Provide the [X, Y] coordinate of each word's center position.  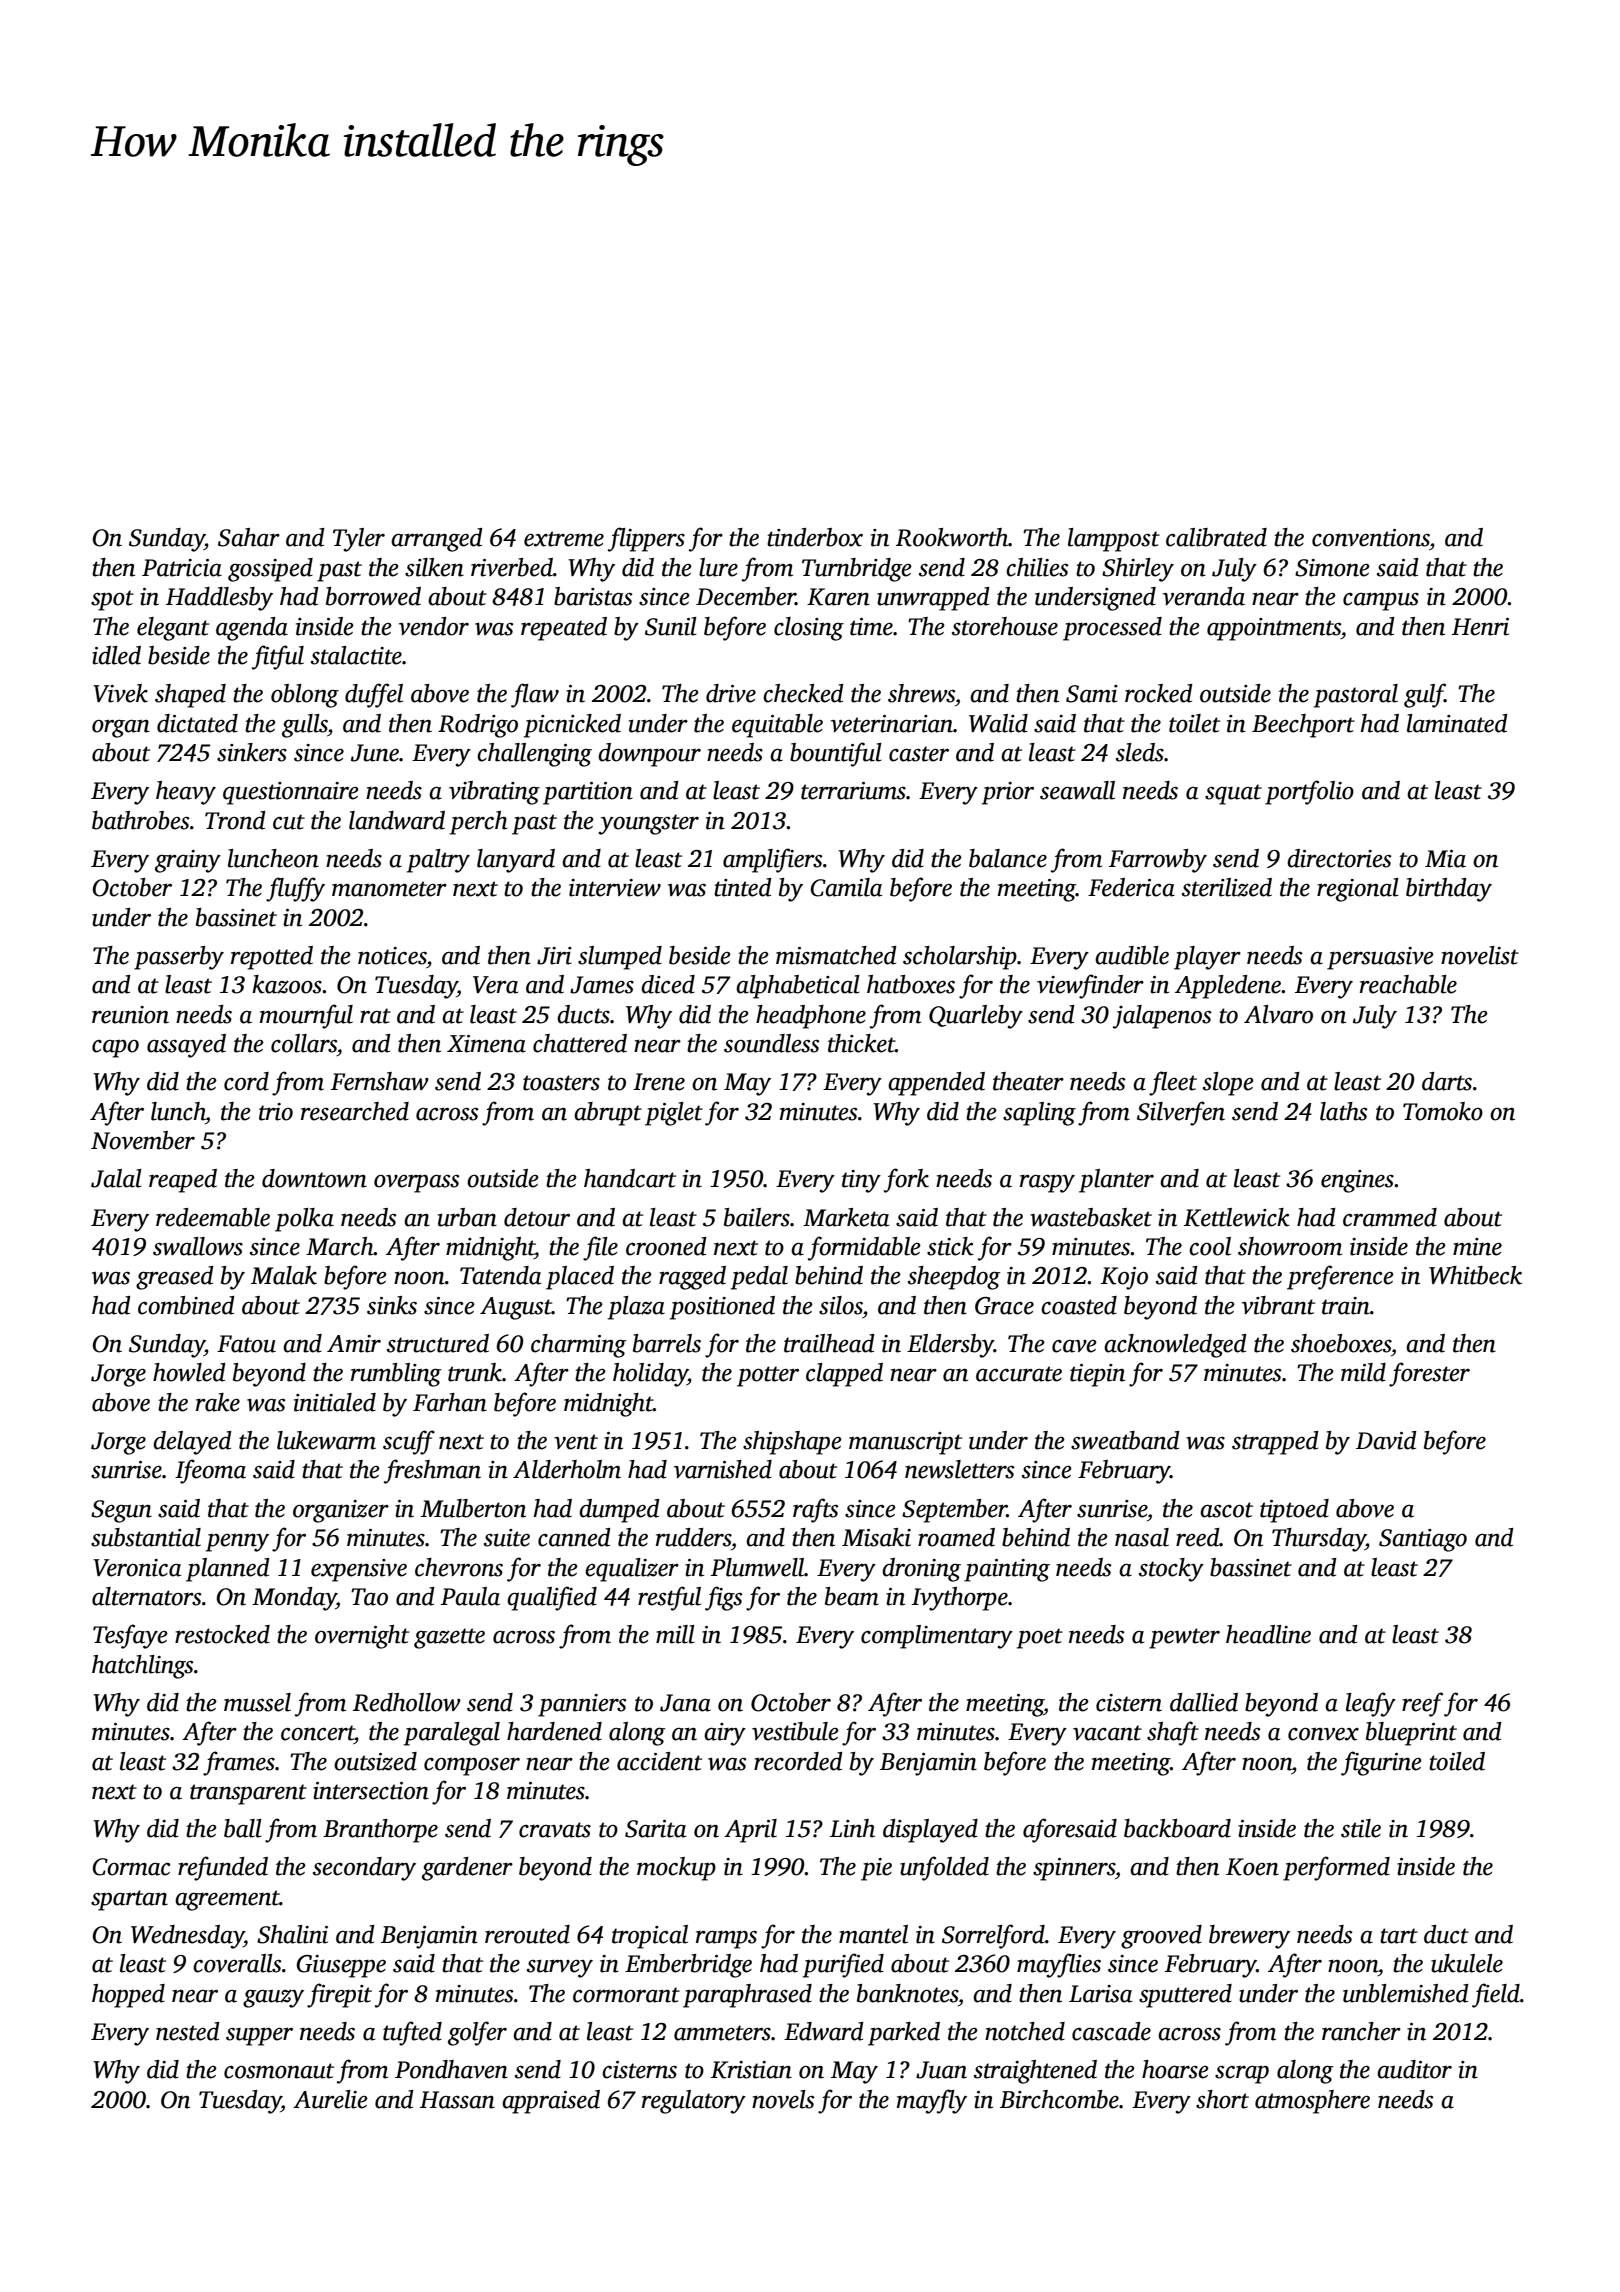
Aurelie [330, 2099]
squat [1233, 794]
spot [112, 600]
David [1386, 1440]
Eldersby [950, 1346]
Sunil [671, 626]
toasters [561, 1083]
